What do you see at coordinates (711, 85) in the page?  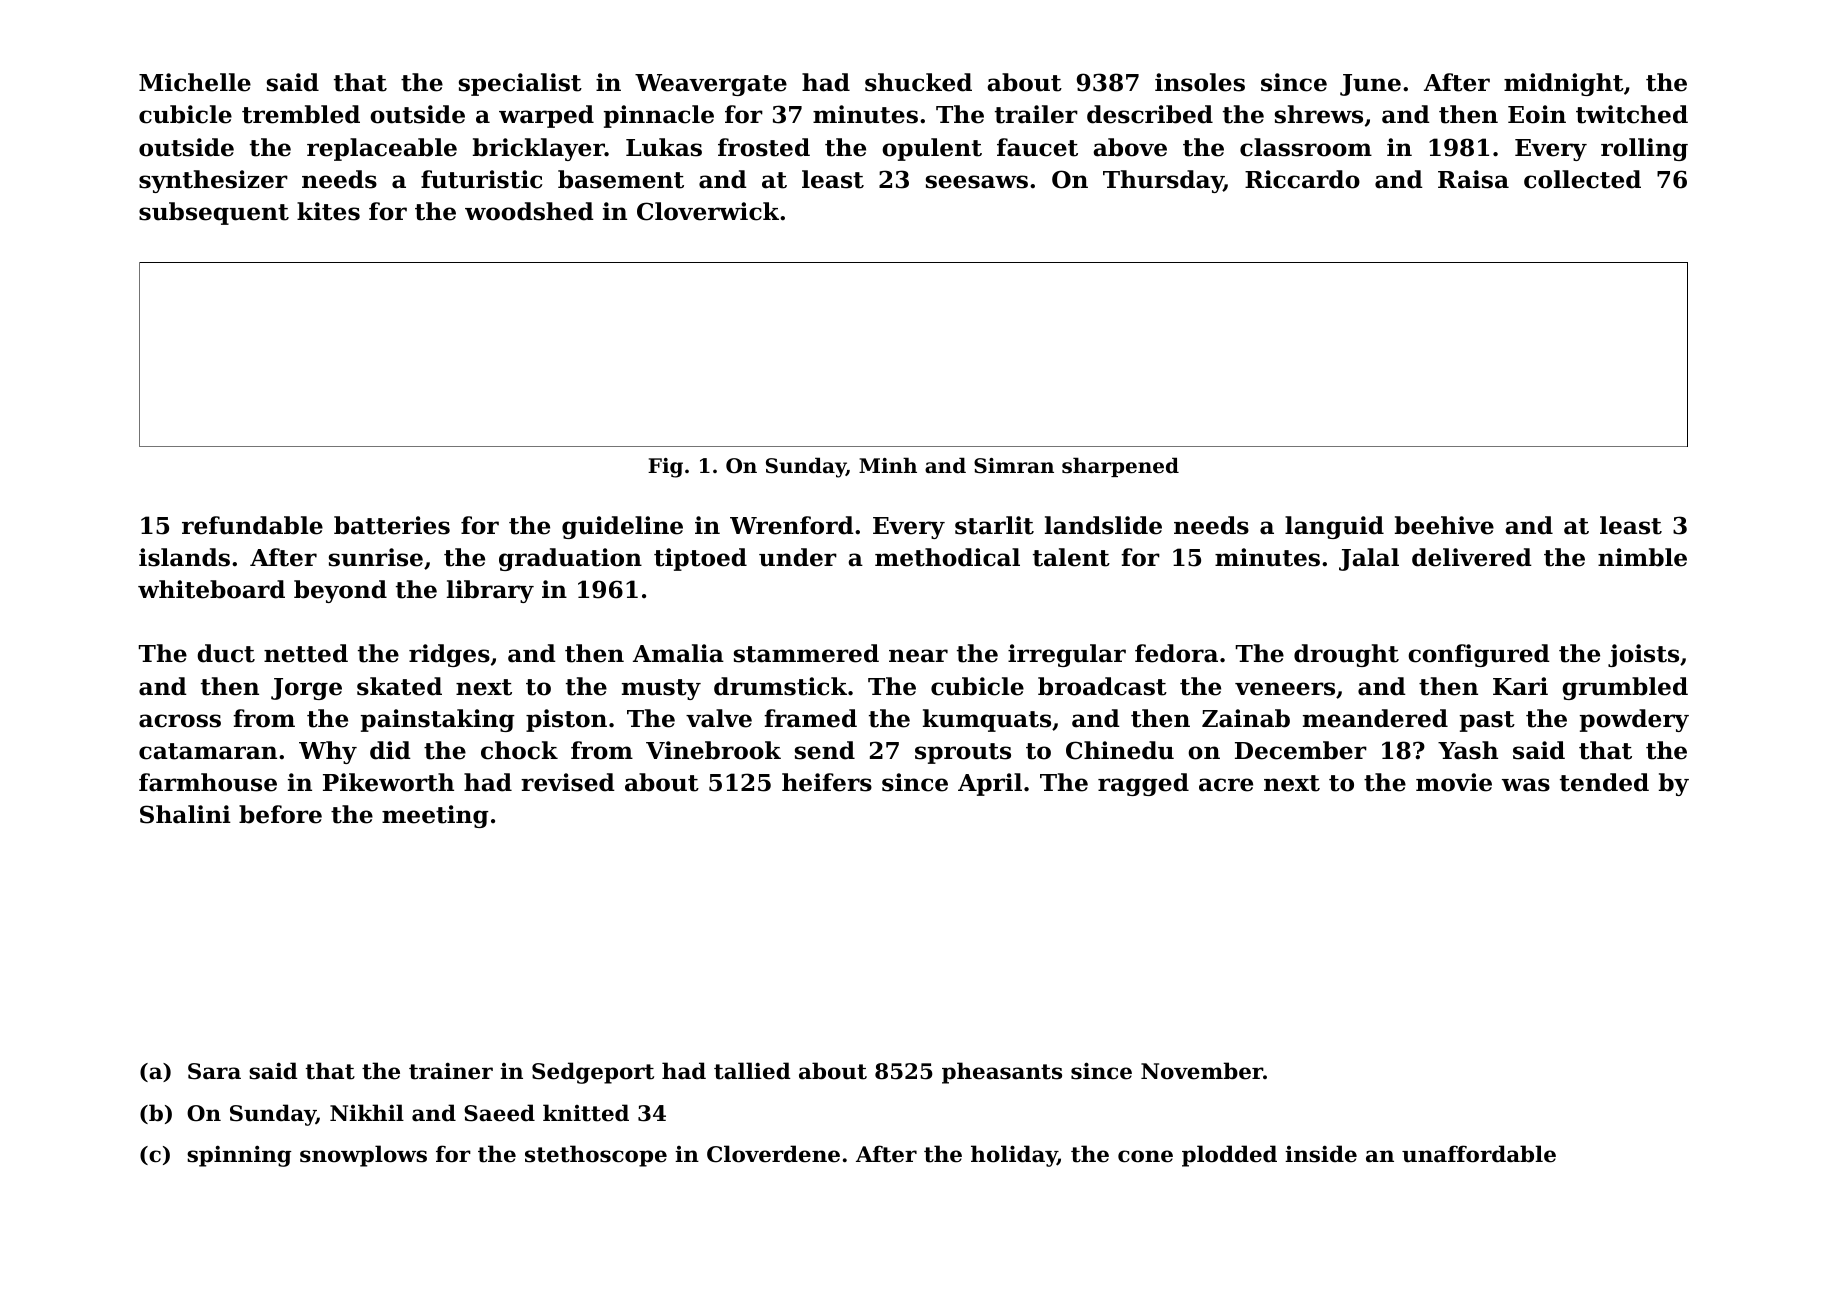 I see `Weavergate` at bounding box center [711, 85].
